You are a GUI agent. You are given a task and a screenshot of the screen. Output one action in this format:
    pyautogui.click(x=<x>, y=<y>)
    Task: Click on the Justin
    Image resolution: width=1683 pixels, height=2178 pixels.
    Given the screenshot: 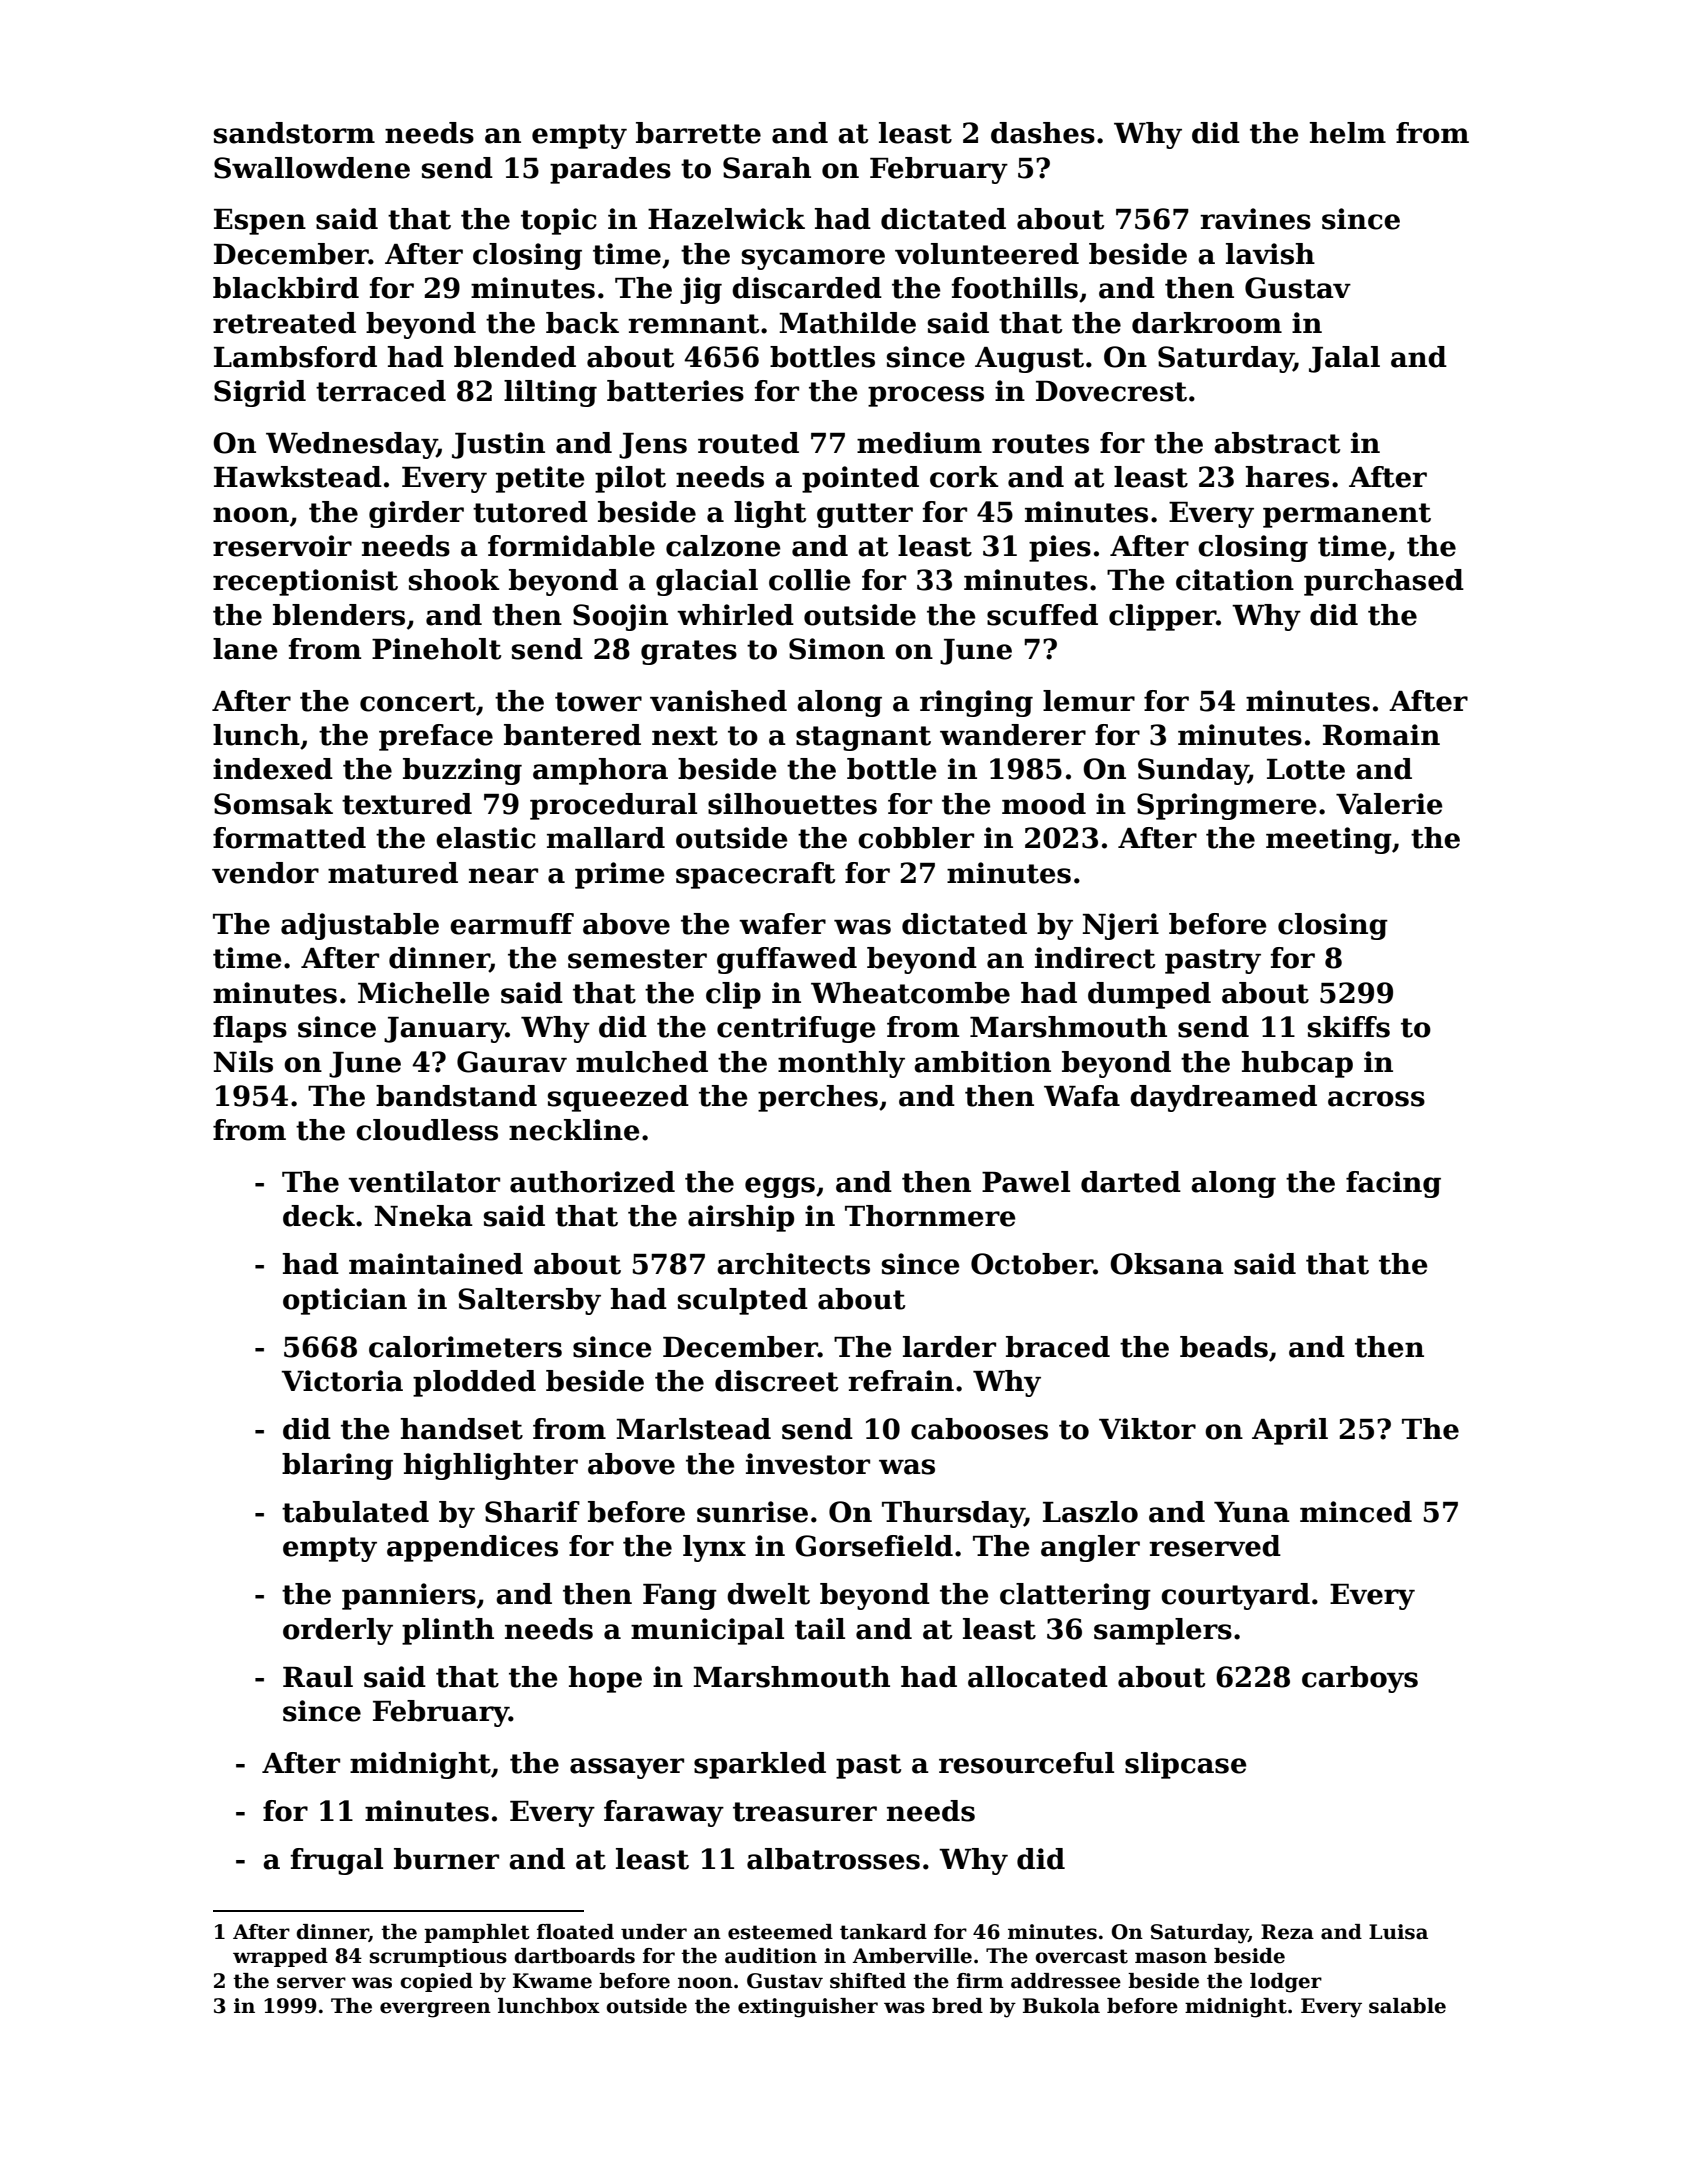 What is the action you would take?
    pyautogui.click(x=498, y=445)
